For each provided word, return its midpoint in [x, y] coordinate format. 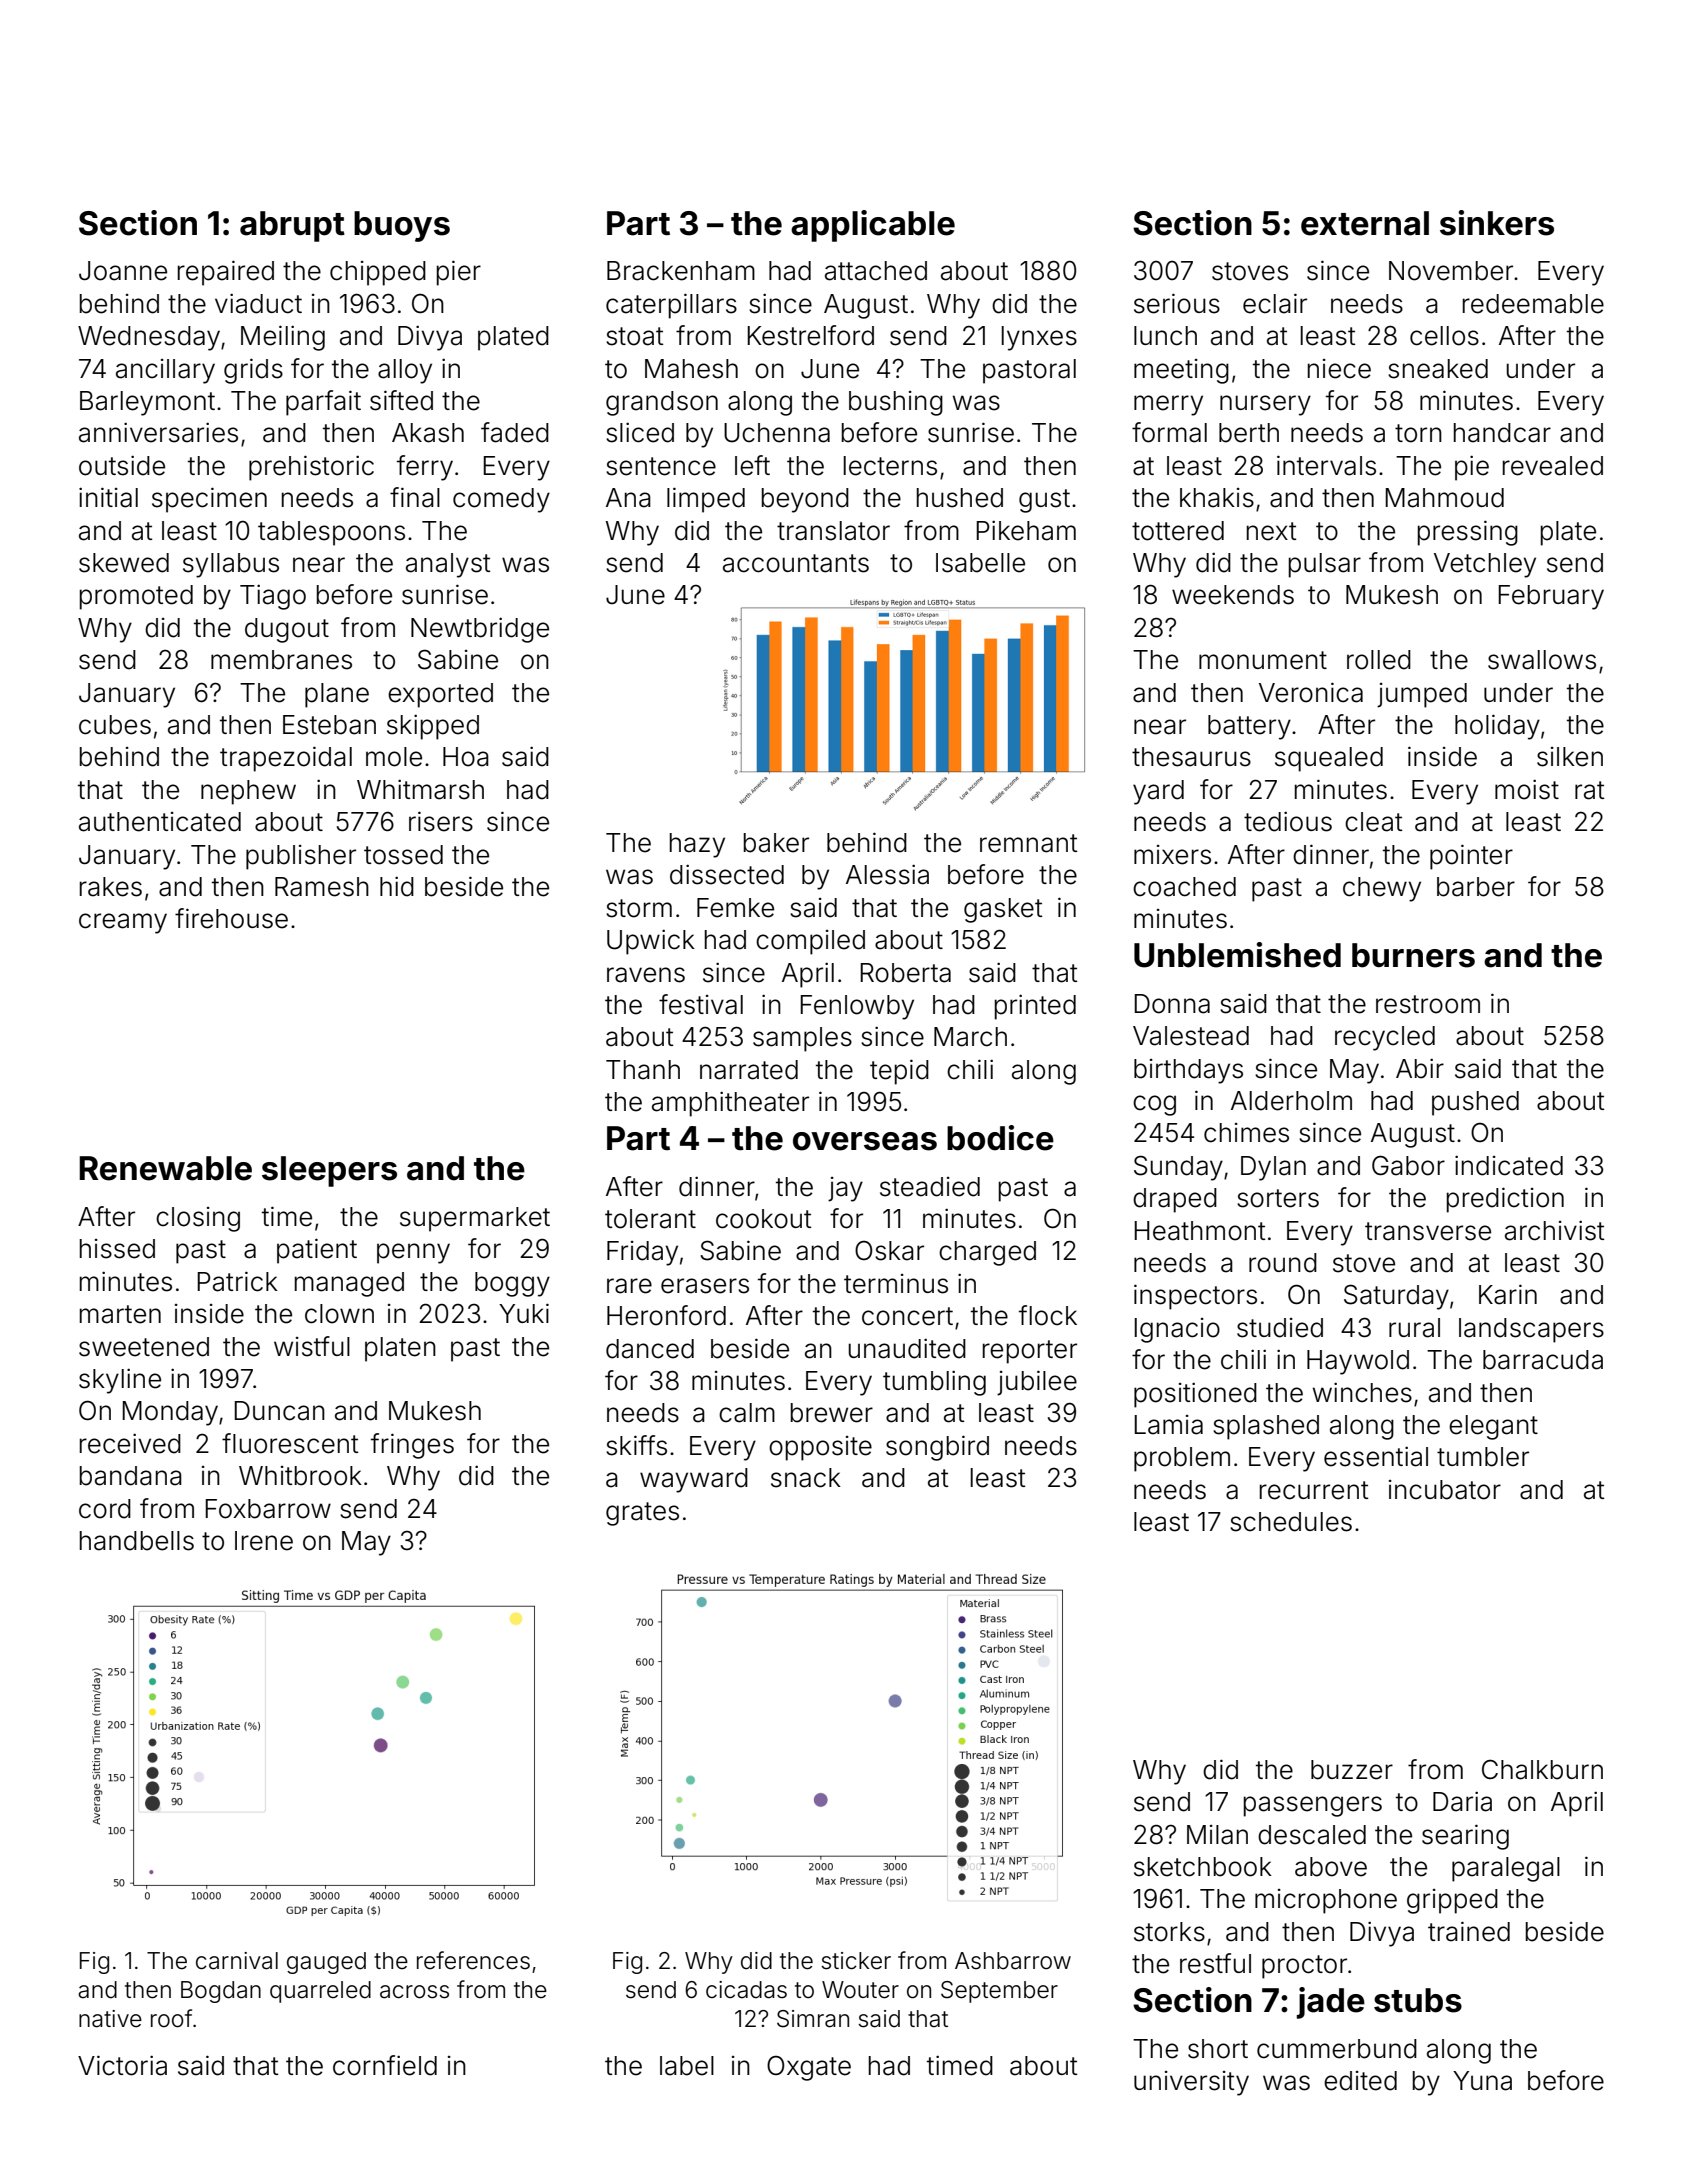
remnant [1029, 843]
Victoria [122, 2065]
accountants [796, 563]
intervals [1326, 465]
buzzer [1352, 1770]
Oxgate [809, 2068]
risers [441, 821]
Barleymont [147, 403]
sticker [856, 1961]
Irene [264, 1541]
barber [1476, 887]
